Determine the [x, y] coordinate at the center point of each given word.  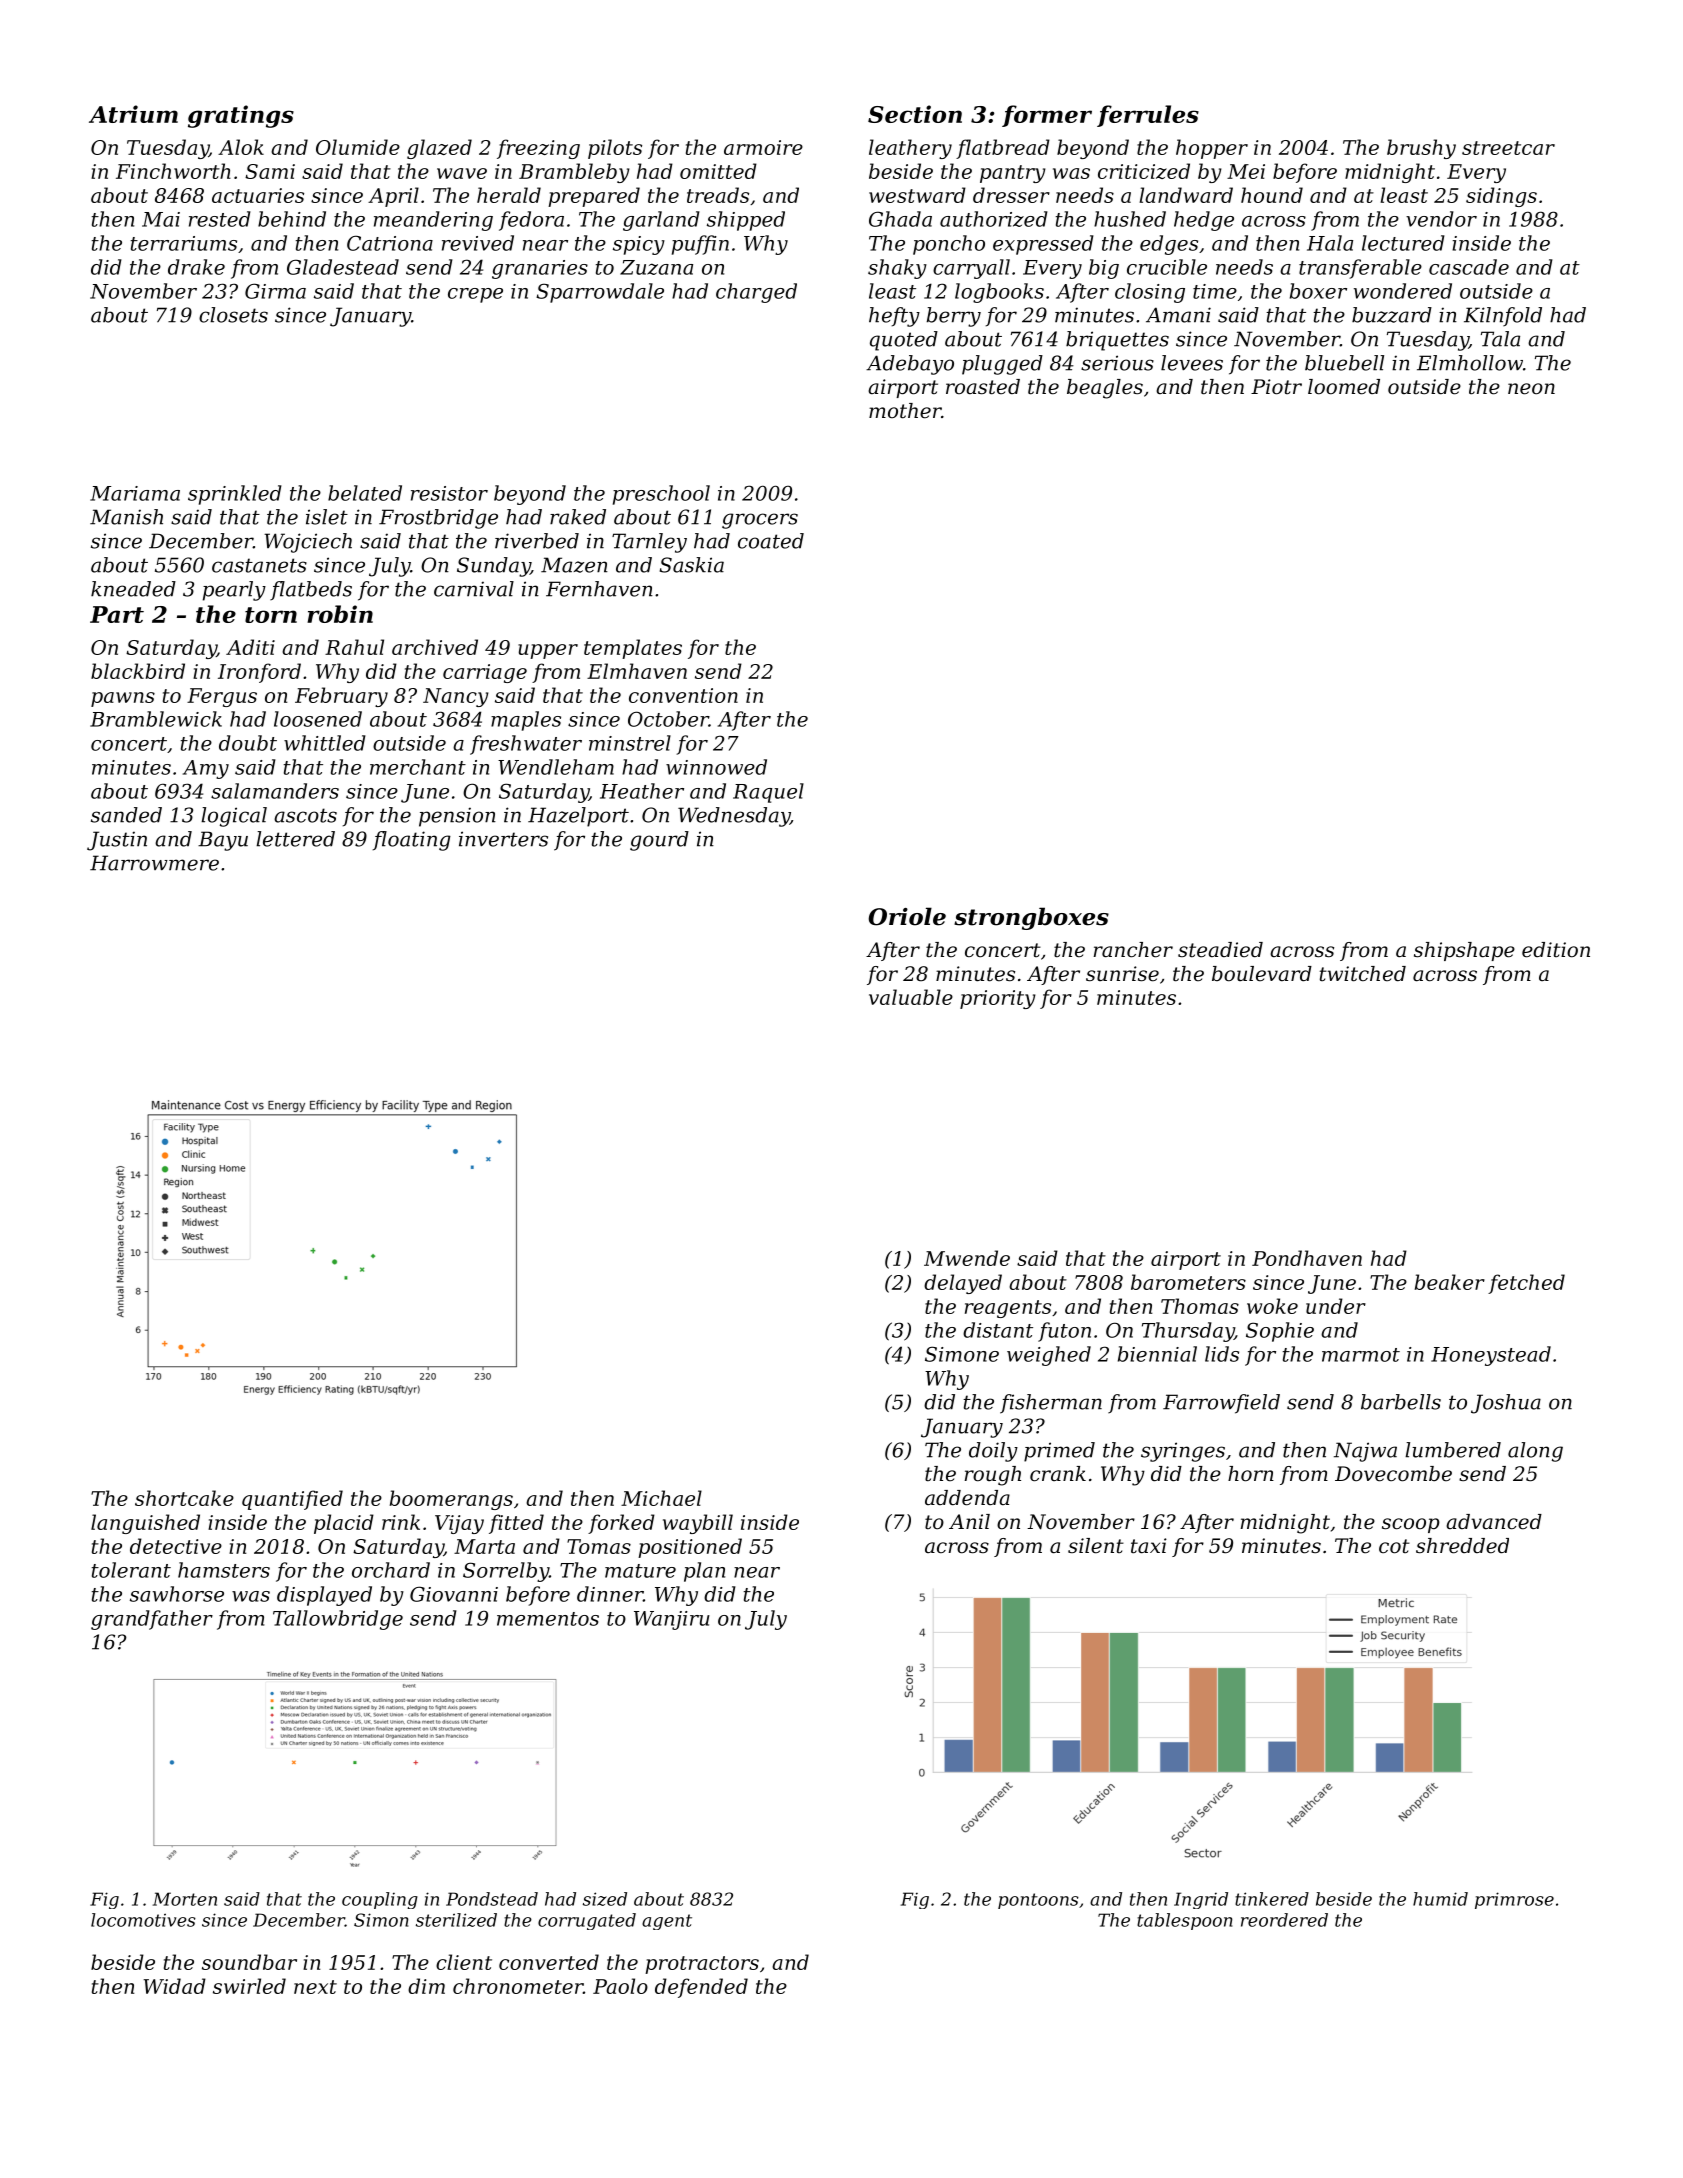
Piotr [1276, 387]
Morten [185, 1899]
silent [1096, 1546]
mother [905, 411]
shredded [1462, 1546]
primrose [1514, 1900]
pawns [123, 699]
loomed [1344, 387]
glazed [439, 149]
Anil [969, 1521]
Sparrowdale [600, 293]
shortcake [184, 1498]
